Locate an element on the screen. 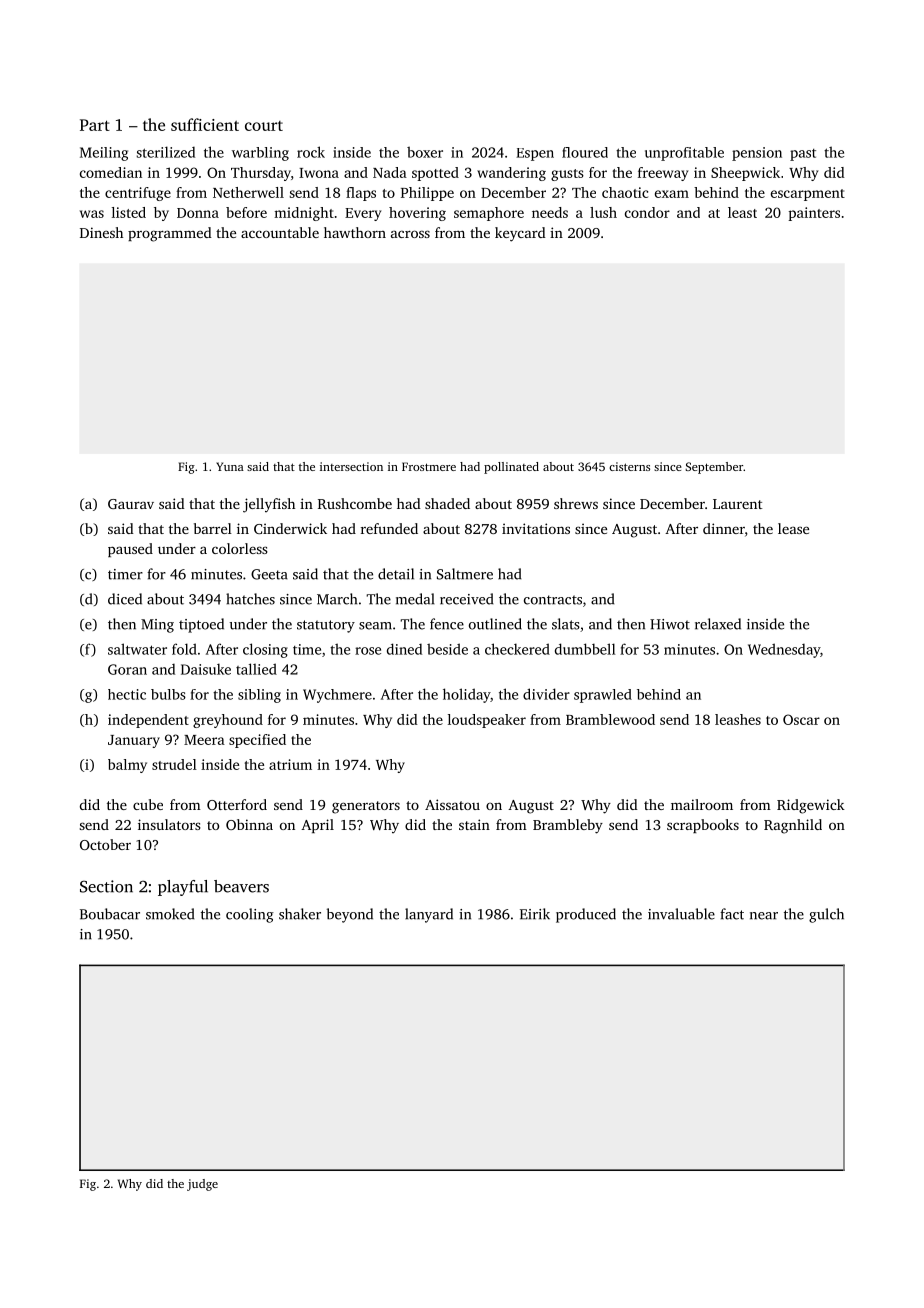 The height and width of the screenshot is (1308, 924). sufficient is located at coordinates (205, 124).
